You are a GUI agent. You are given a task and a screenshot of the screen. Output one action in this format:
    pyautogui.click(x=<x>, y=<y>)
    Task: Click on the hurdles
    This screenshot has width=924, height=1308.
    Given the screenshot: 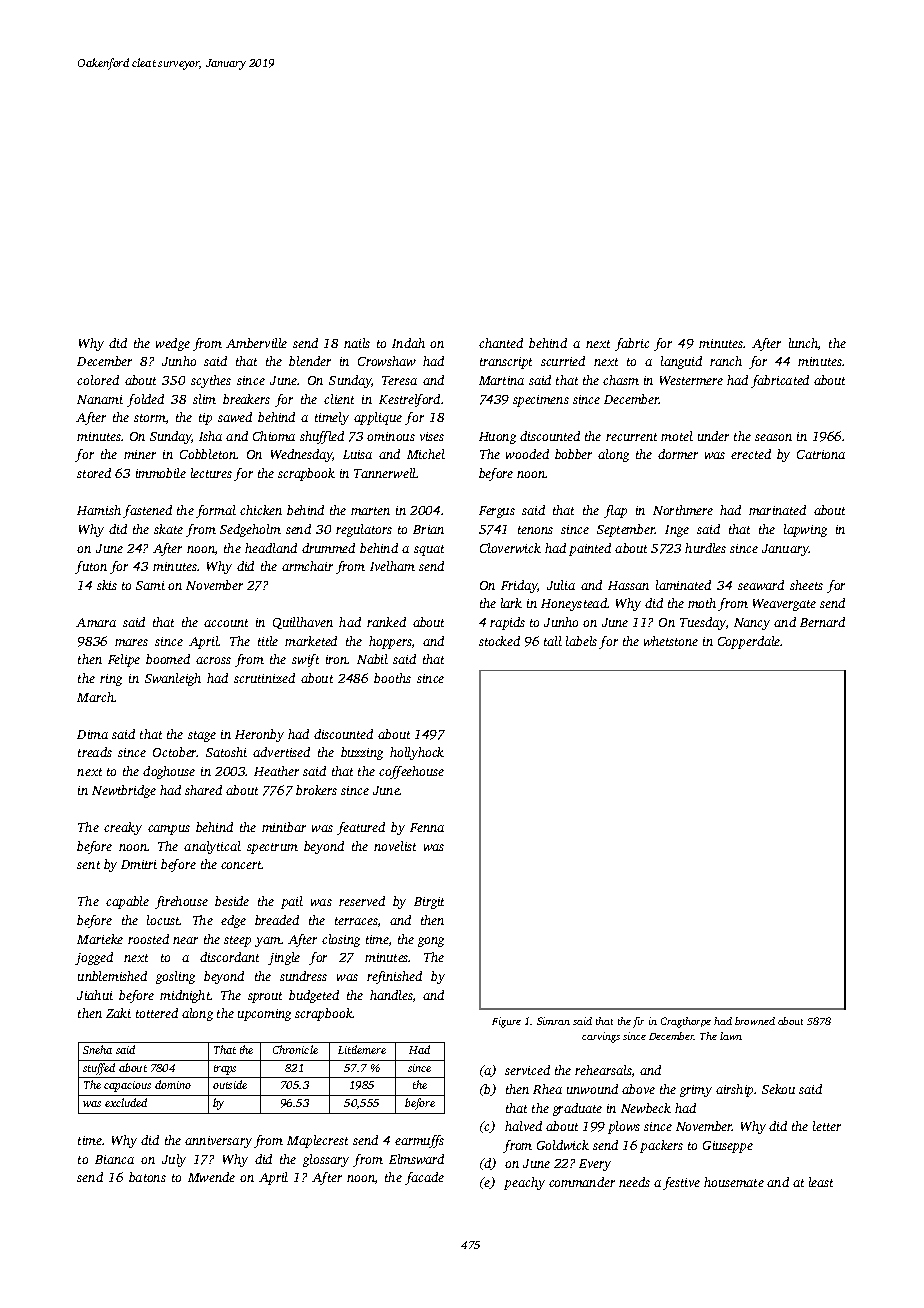 What is the action you would take?
    pyautogui.click(x=705, y=548)
